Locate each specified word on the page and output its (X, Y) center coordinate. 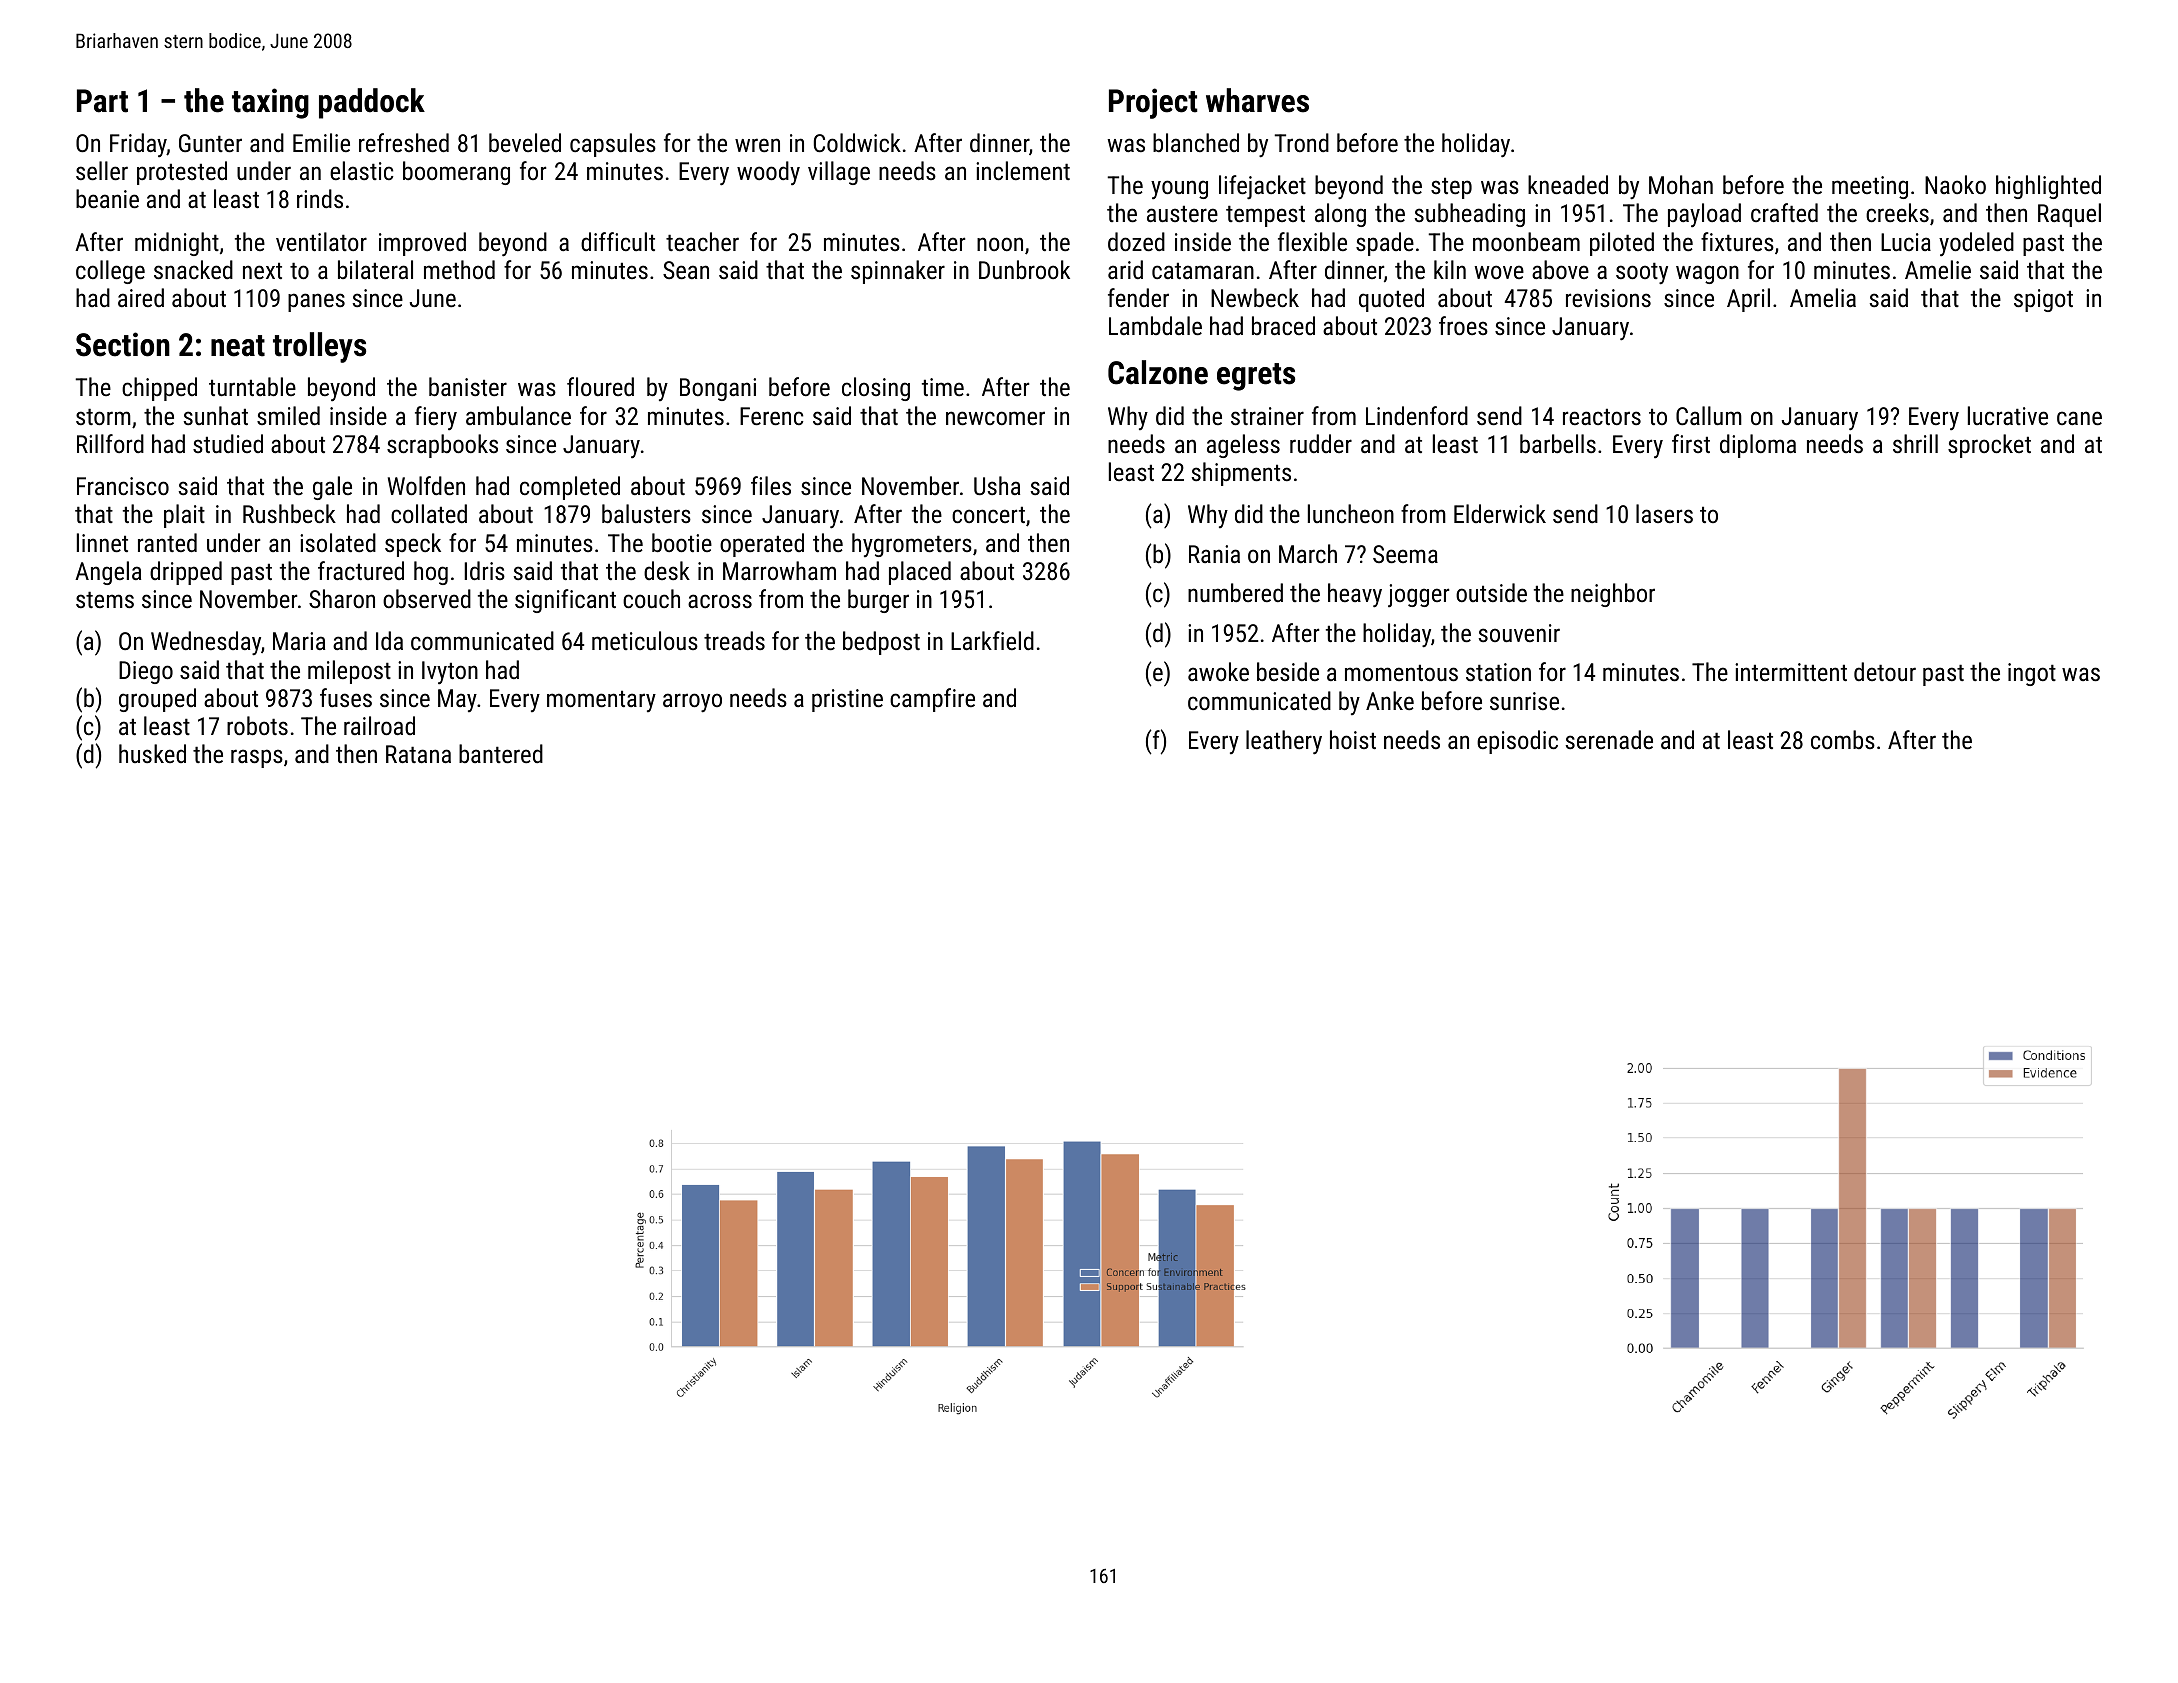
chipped (159, 389)
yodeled (1976, 244)
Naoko (1955, 184)
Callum (1709, 415)
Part (102, 101)
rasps (257, 758)
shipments (1241, 474)
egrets (1256, 377)
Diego (146, 672)
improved (422, 244)
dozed (1136, 241)
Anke (1390, 700)
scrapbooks (442, 446)
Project (1153, 103)
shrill (1915, 443)
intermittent (1791, 672)
